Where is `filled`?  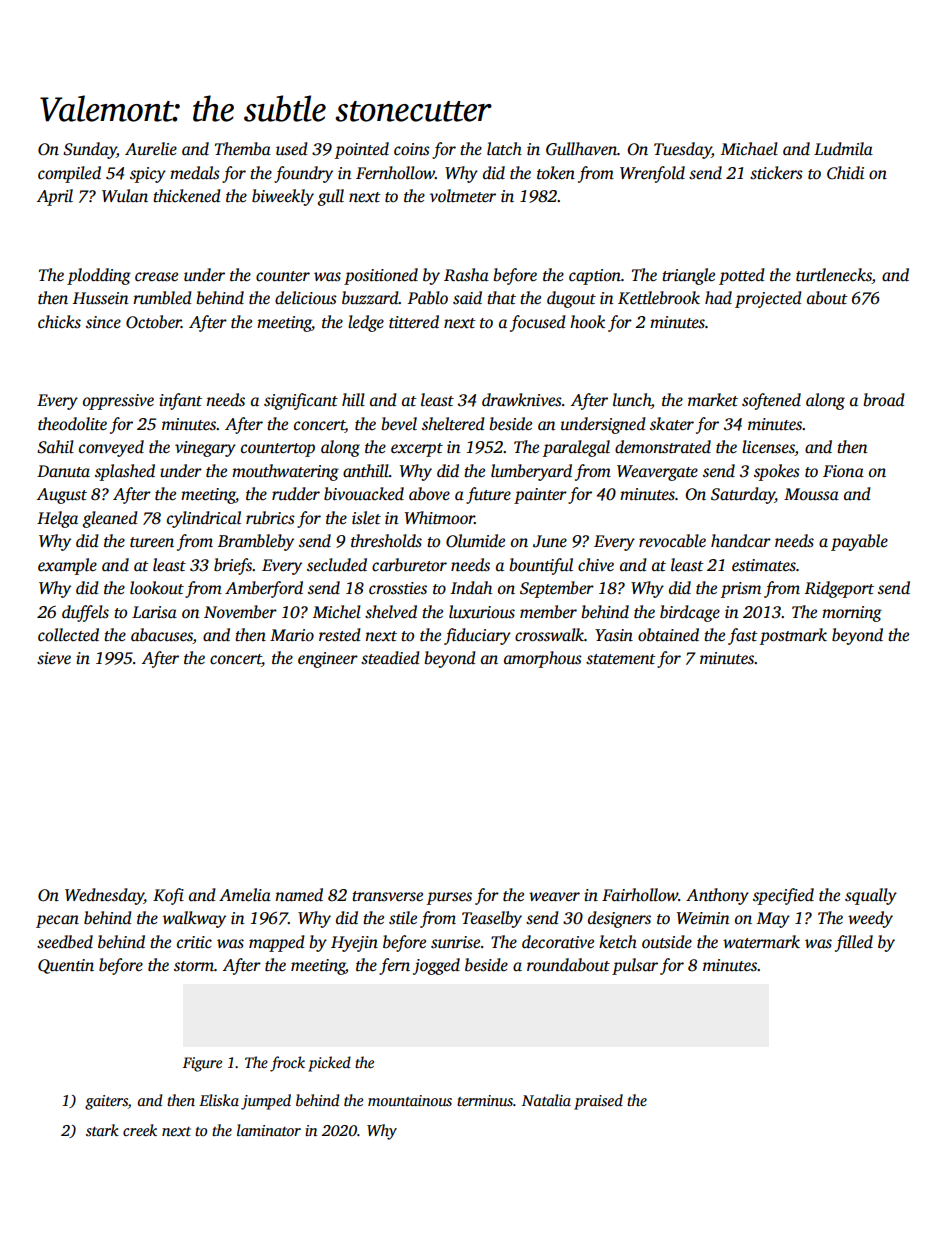 filled is located at coordinates (854, 943).
